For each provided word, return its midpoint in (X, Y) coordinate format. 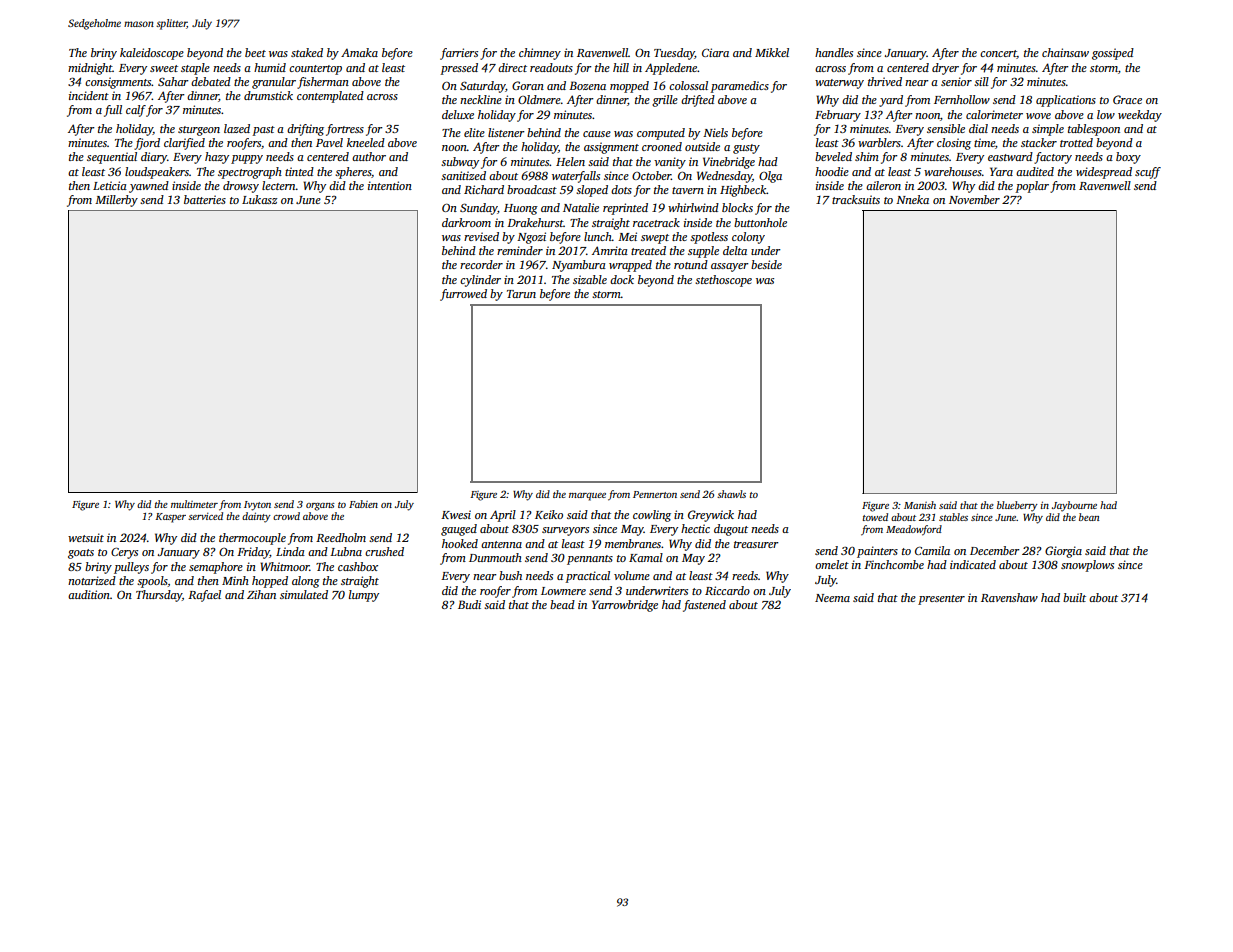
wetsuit (86, 537)
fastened (704, 606)
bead (562, 604)
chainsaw (1065, 52)
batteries (205, 199)
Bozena (587, 85)
